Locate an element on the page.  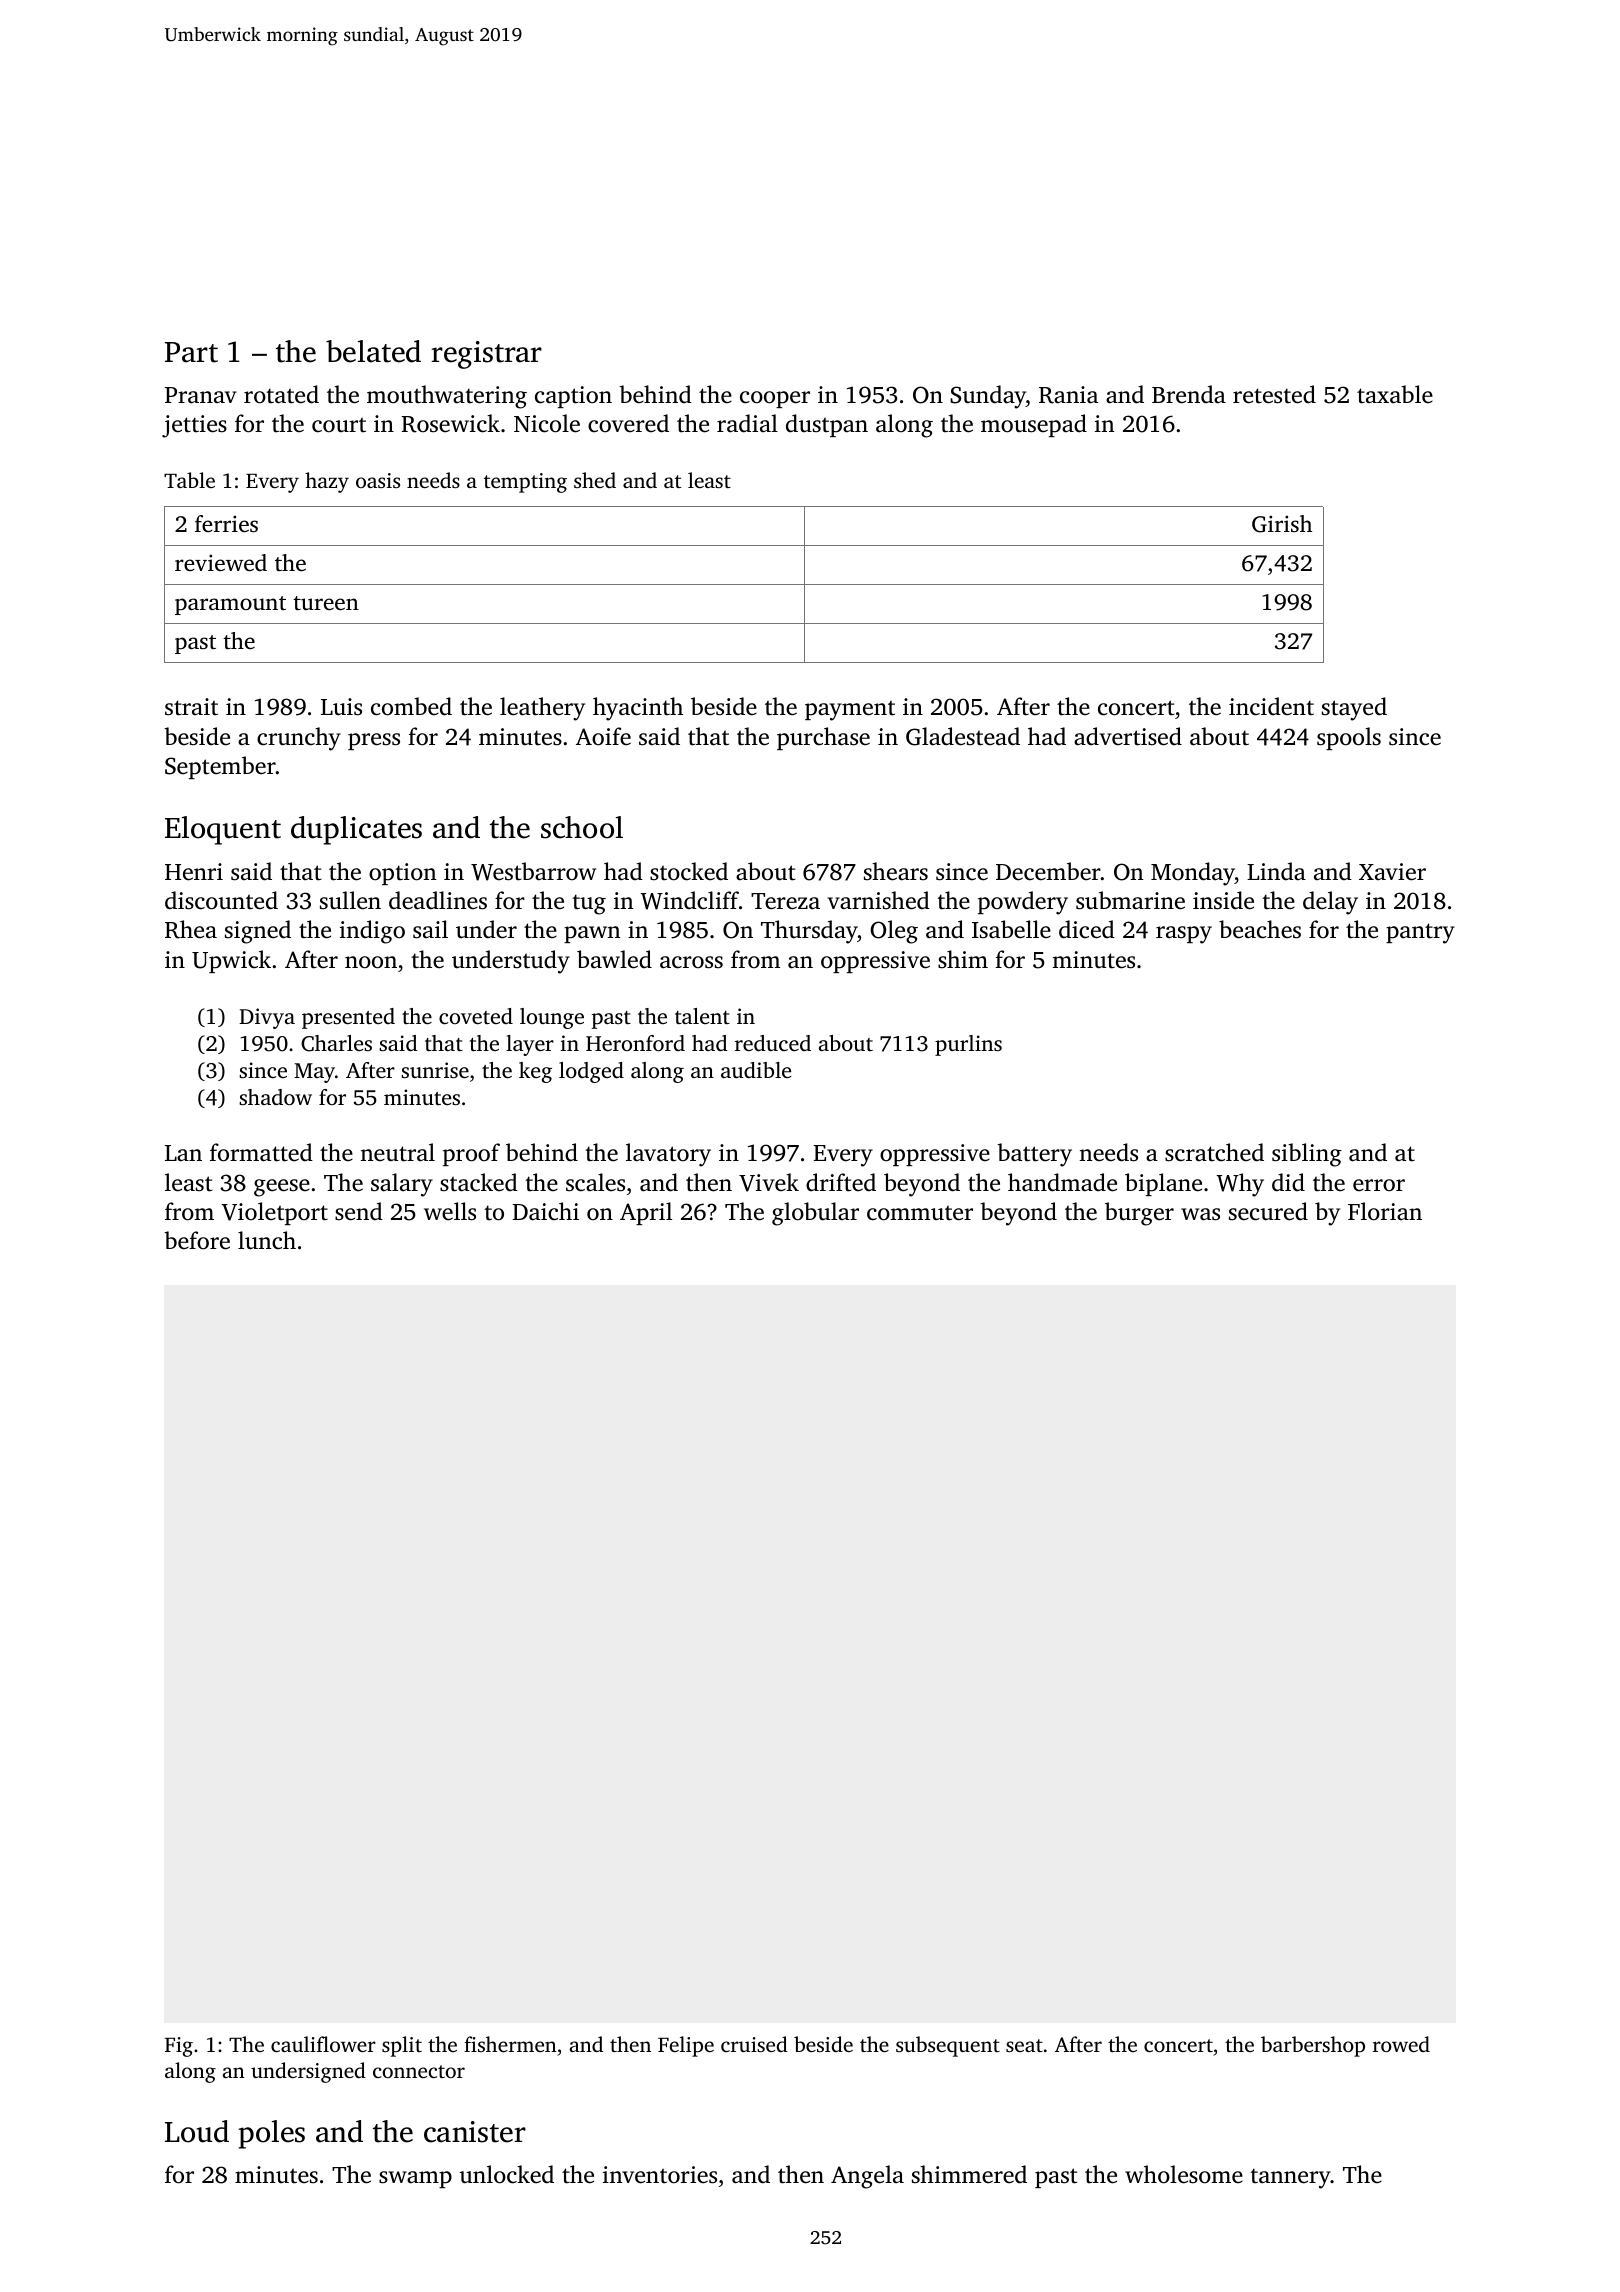
swamp is located at coordinates (415, 2179).
